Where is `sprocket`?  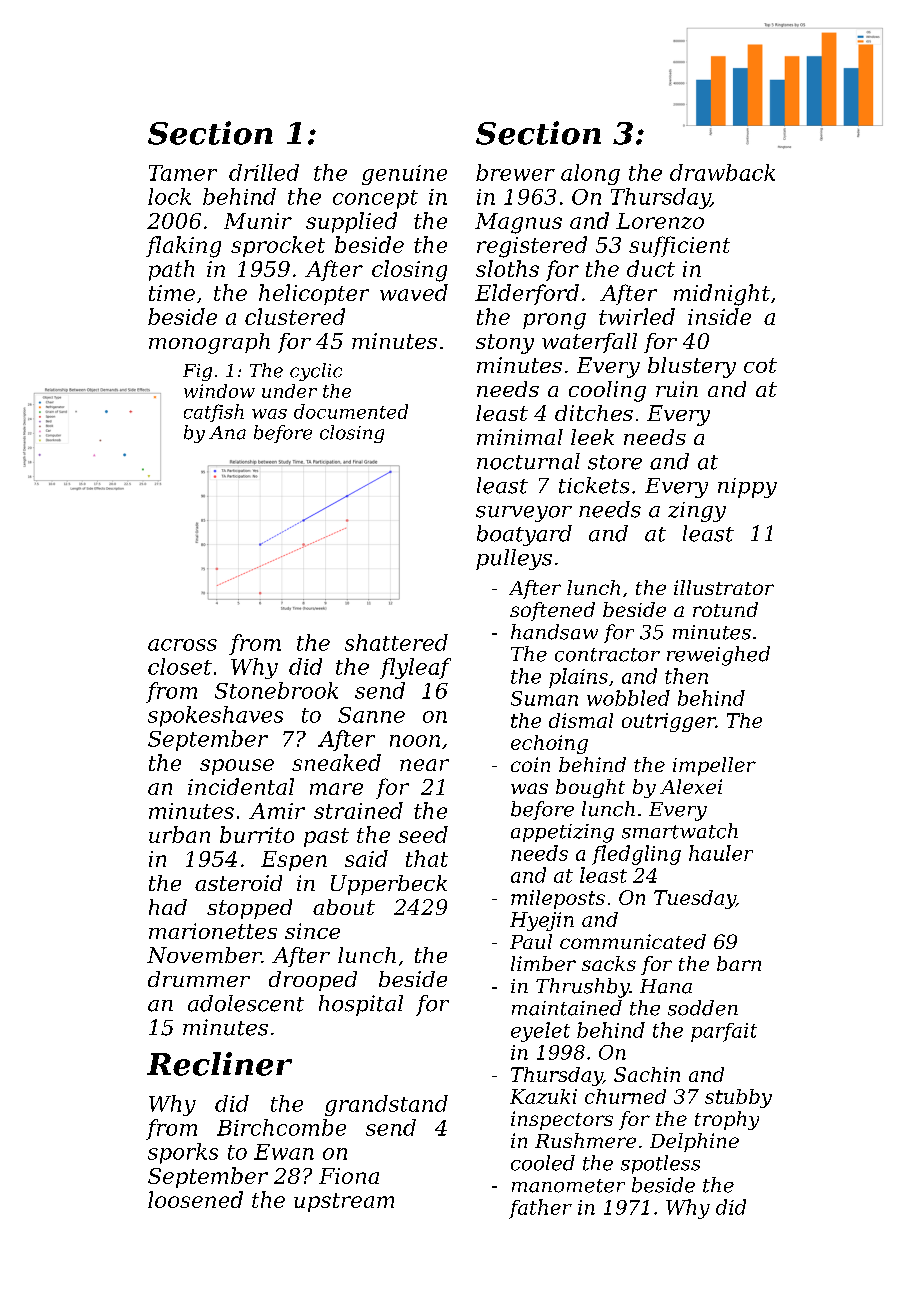
sprocket is located at coordinates (278, 246).
